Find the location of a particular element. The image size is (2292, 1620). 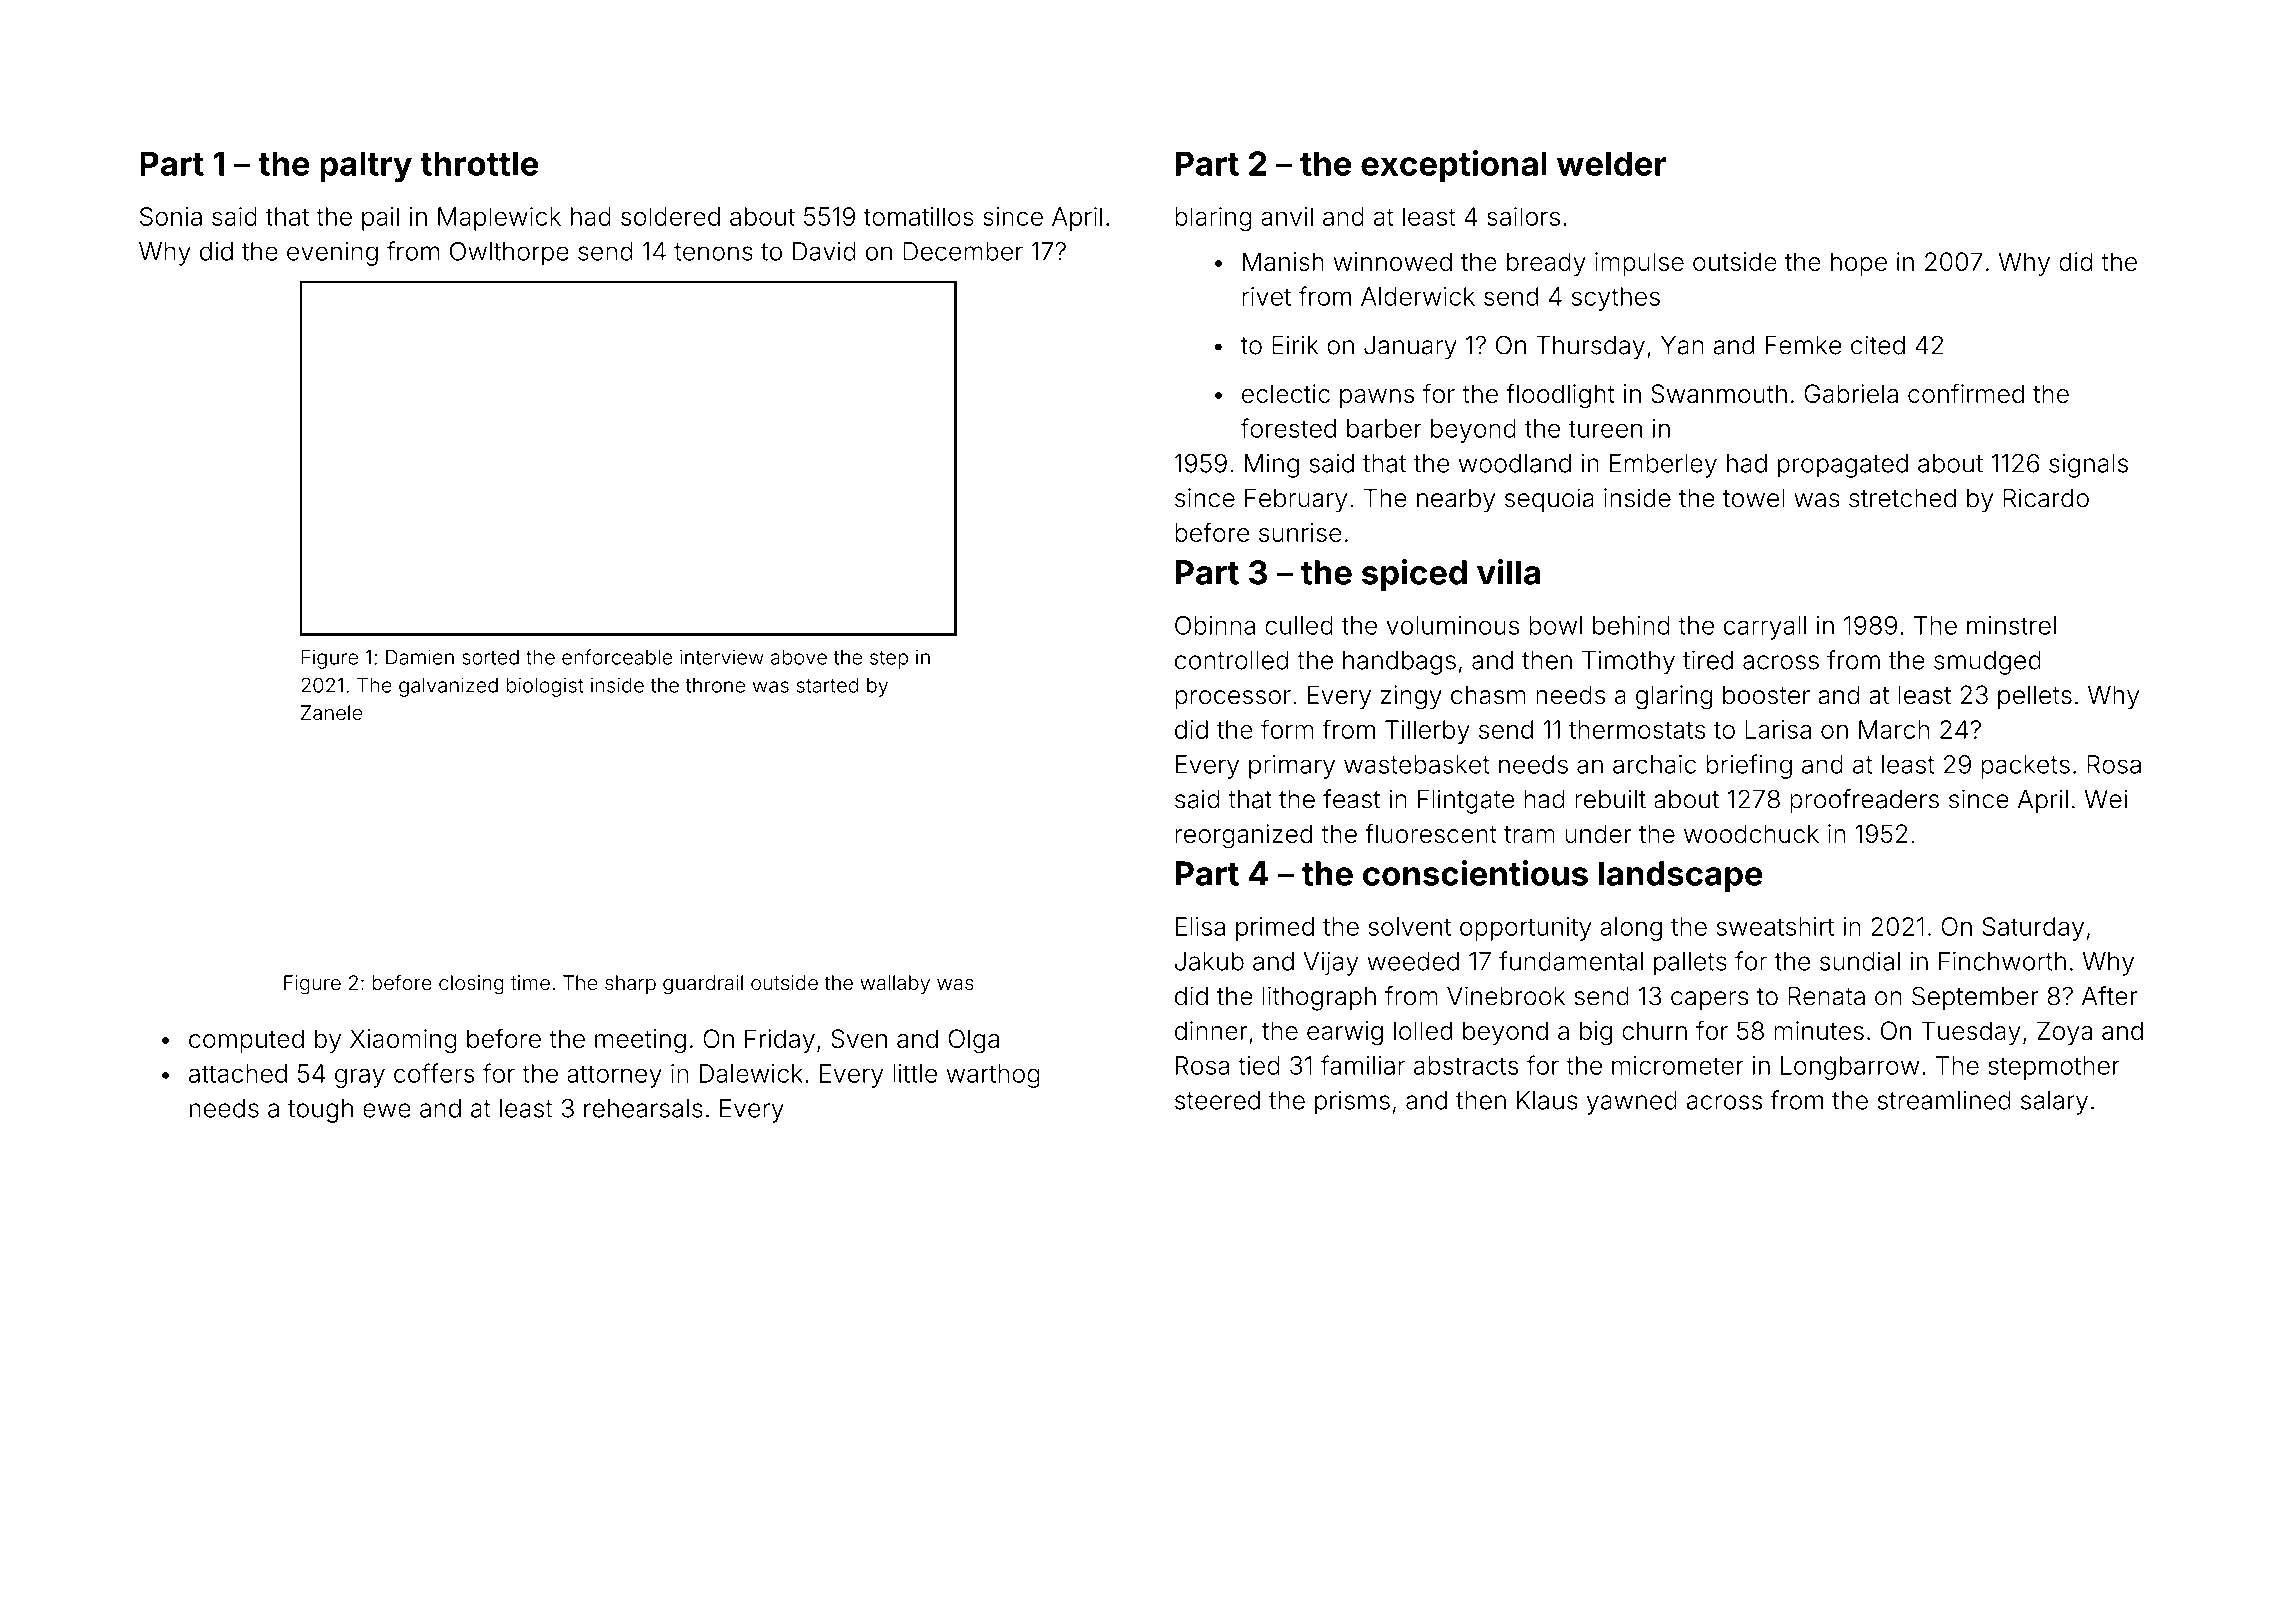

rehearsals is located at coordinates (643, 1108).
